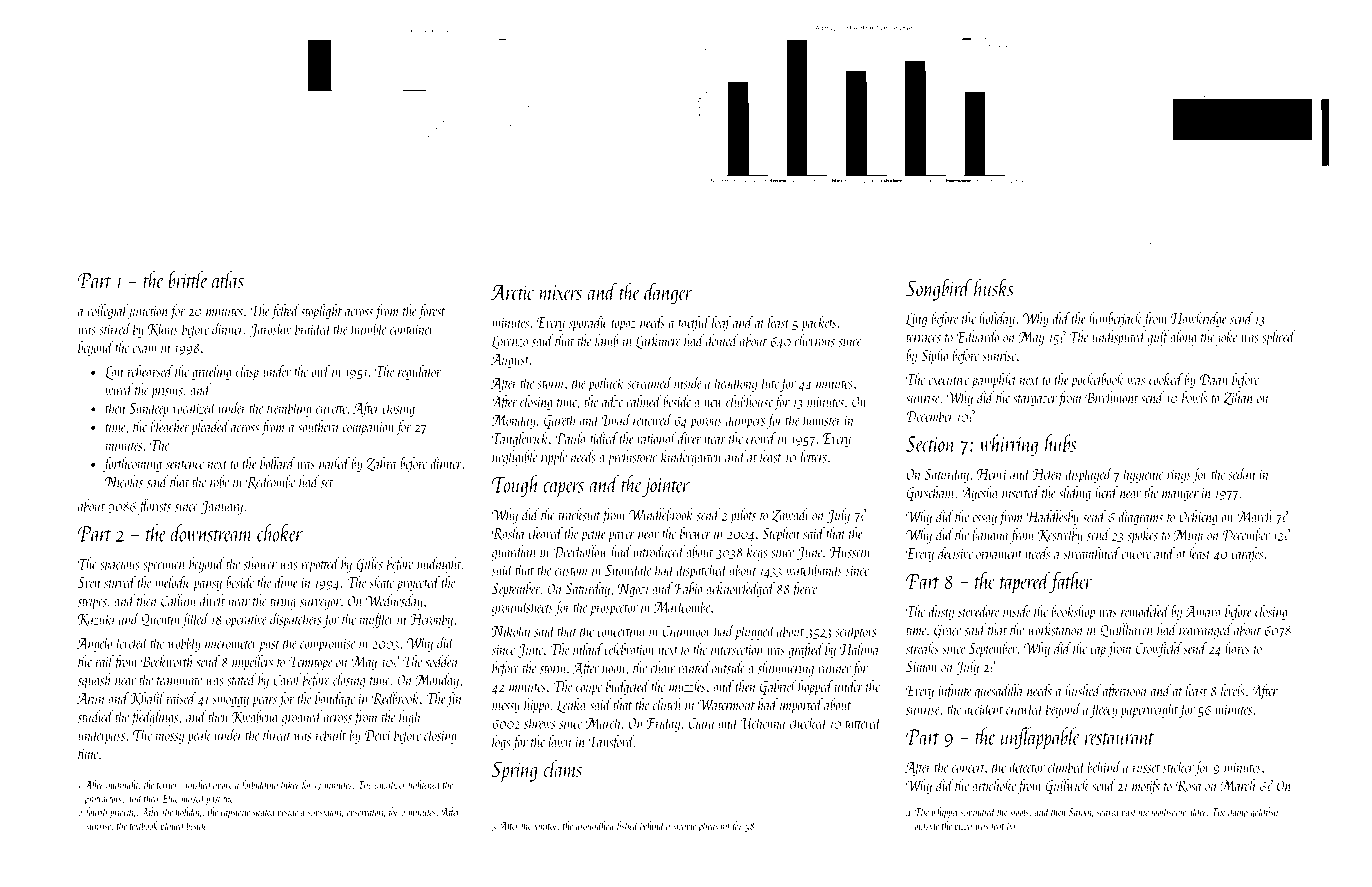  What do you see at coordinates (1214, 379) in the screenshot?
I see `Daan` at bounding box center [1214, 379].
